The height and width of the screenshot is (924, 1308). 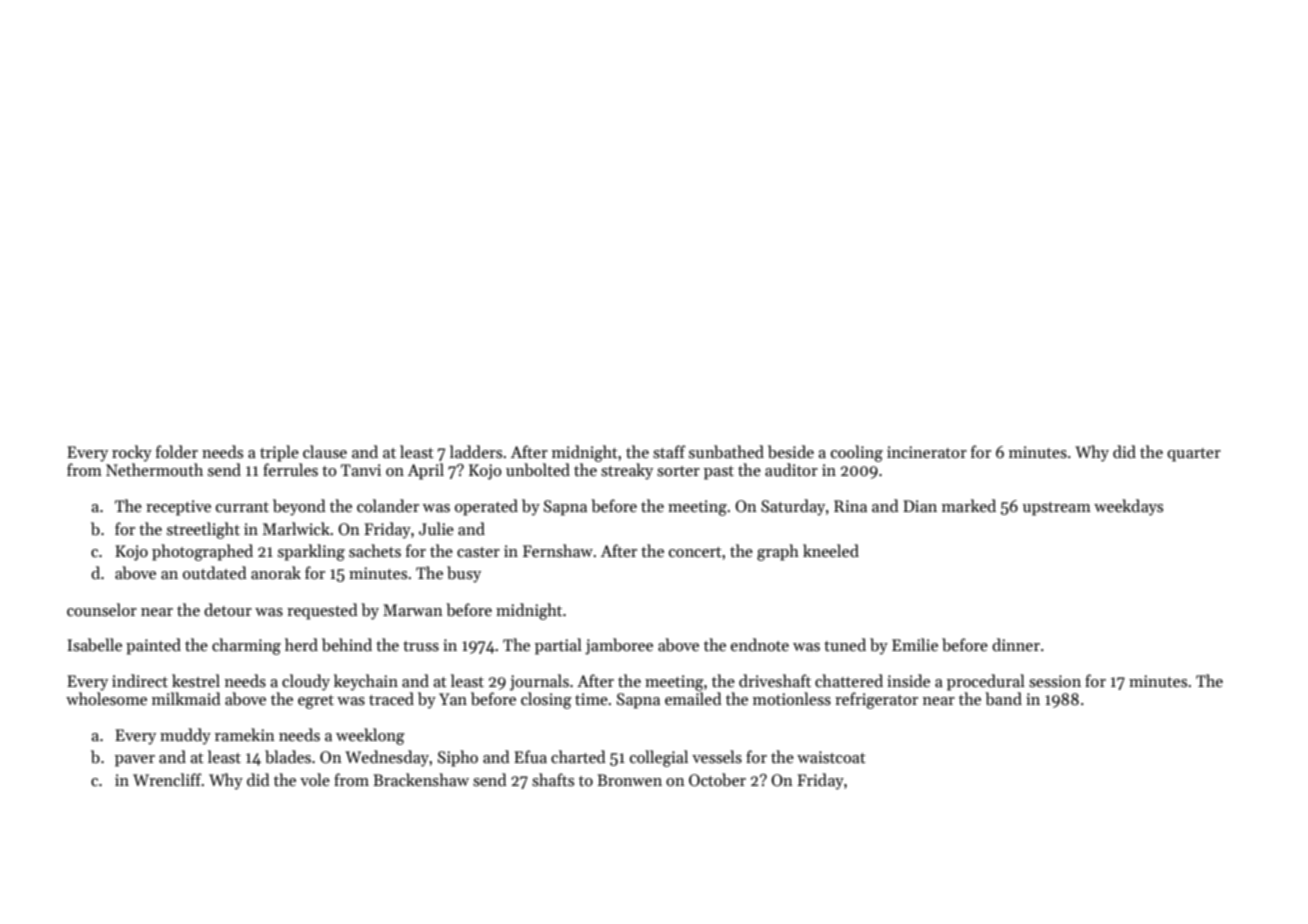 I want to click on sparkling, so click(x=311, y=552).
